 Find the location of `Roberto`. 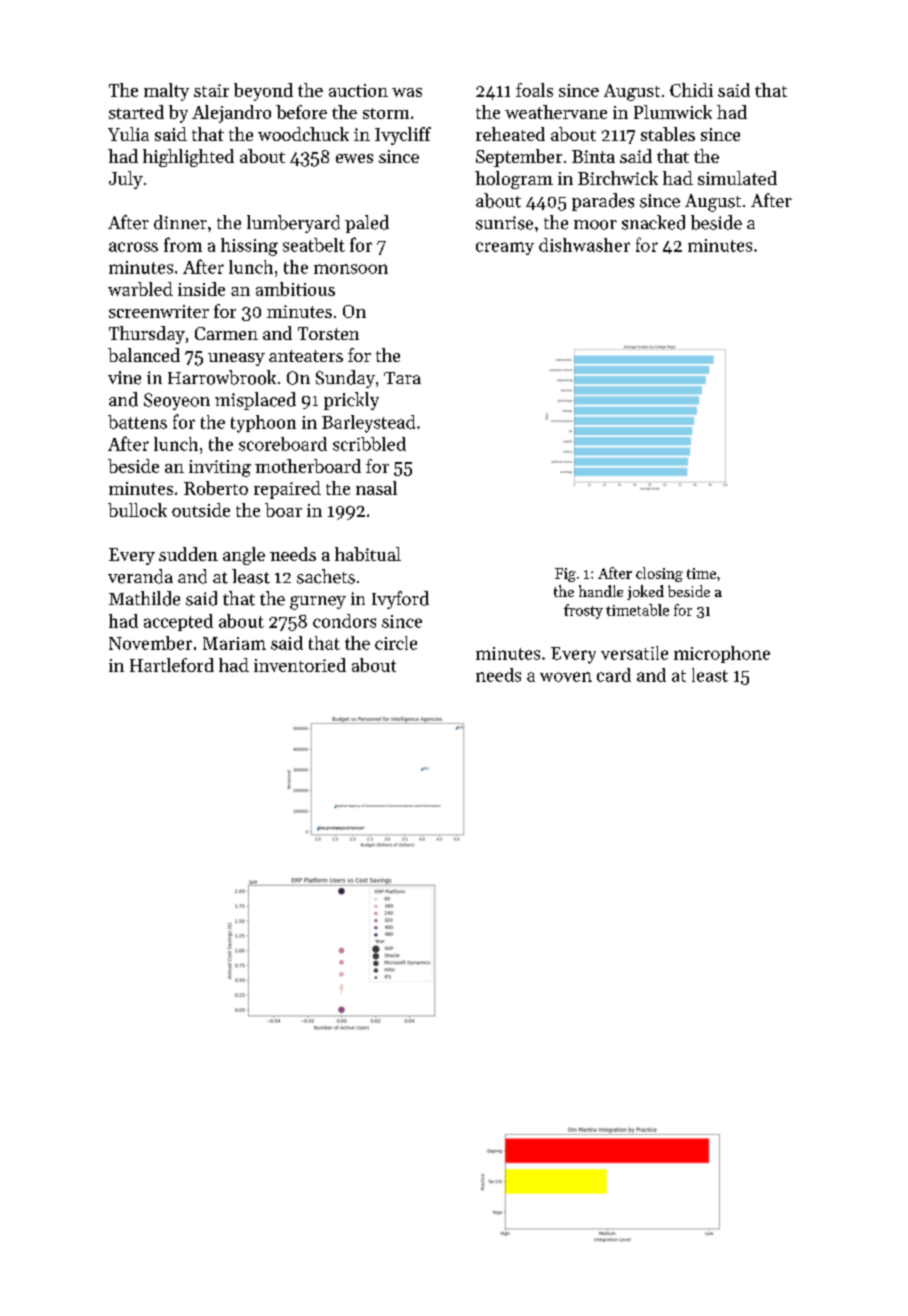

Roberto is located at coordinates (216, 488).
